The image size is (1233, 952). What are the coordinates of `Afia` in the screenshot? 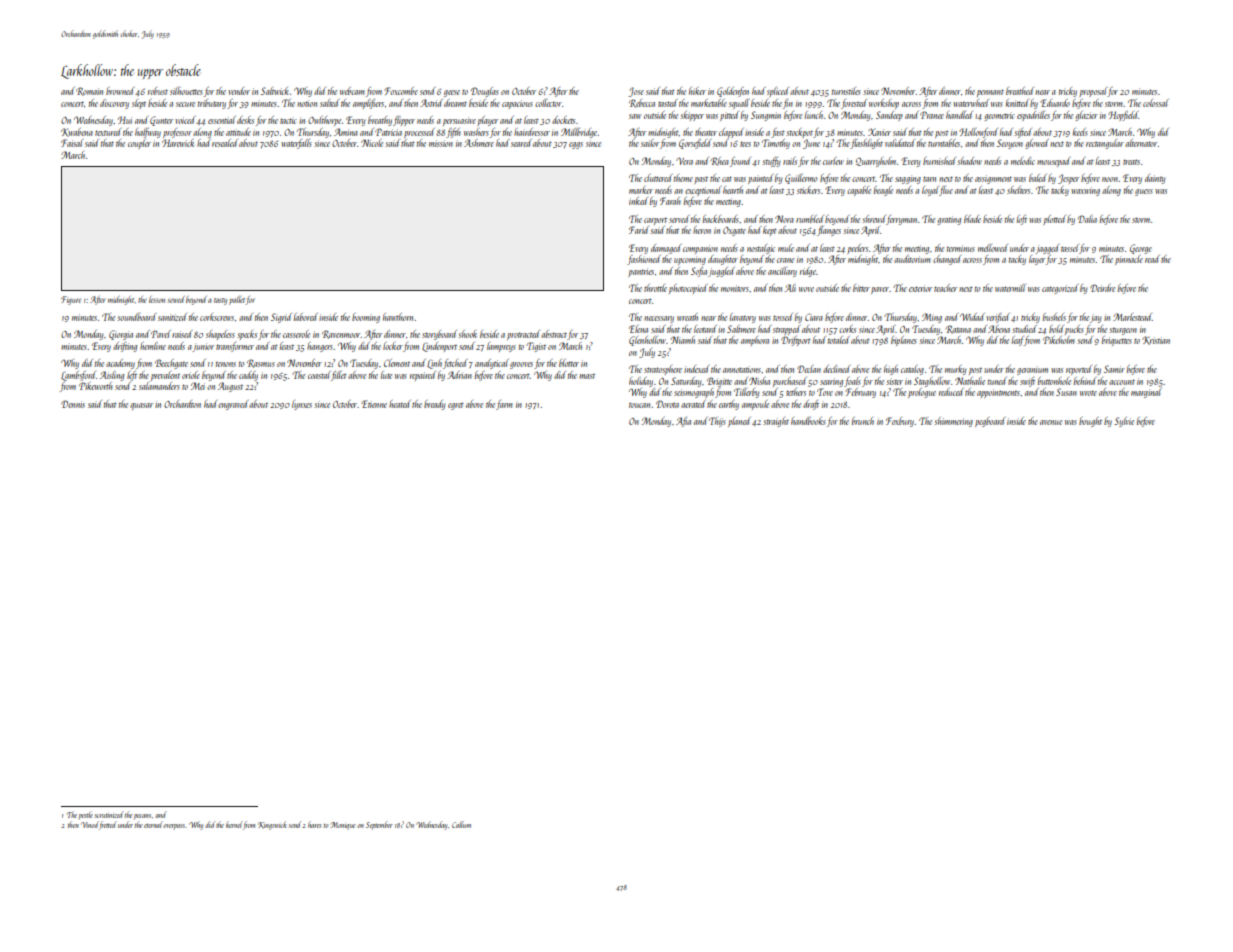 It's located at (683, 422).
